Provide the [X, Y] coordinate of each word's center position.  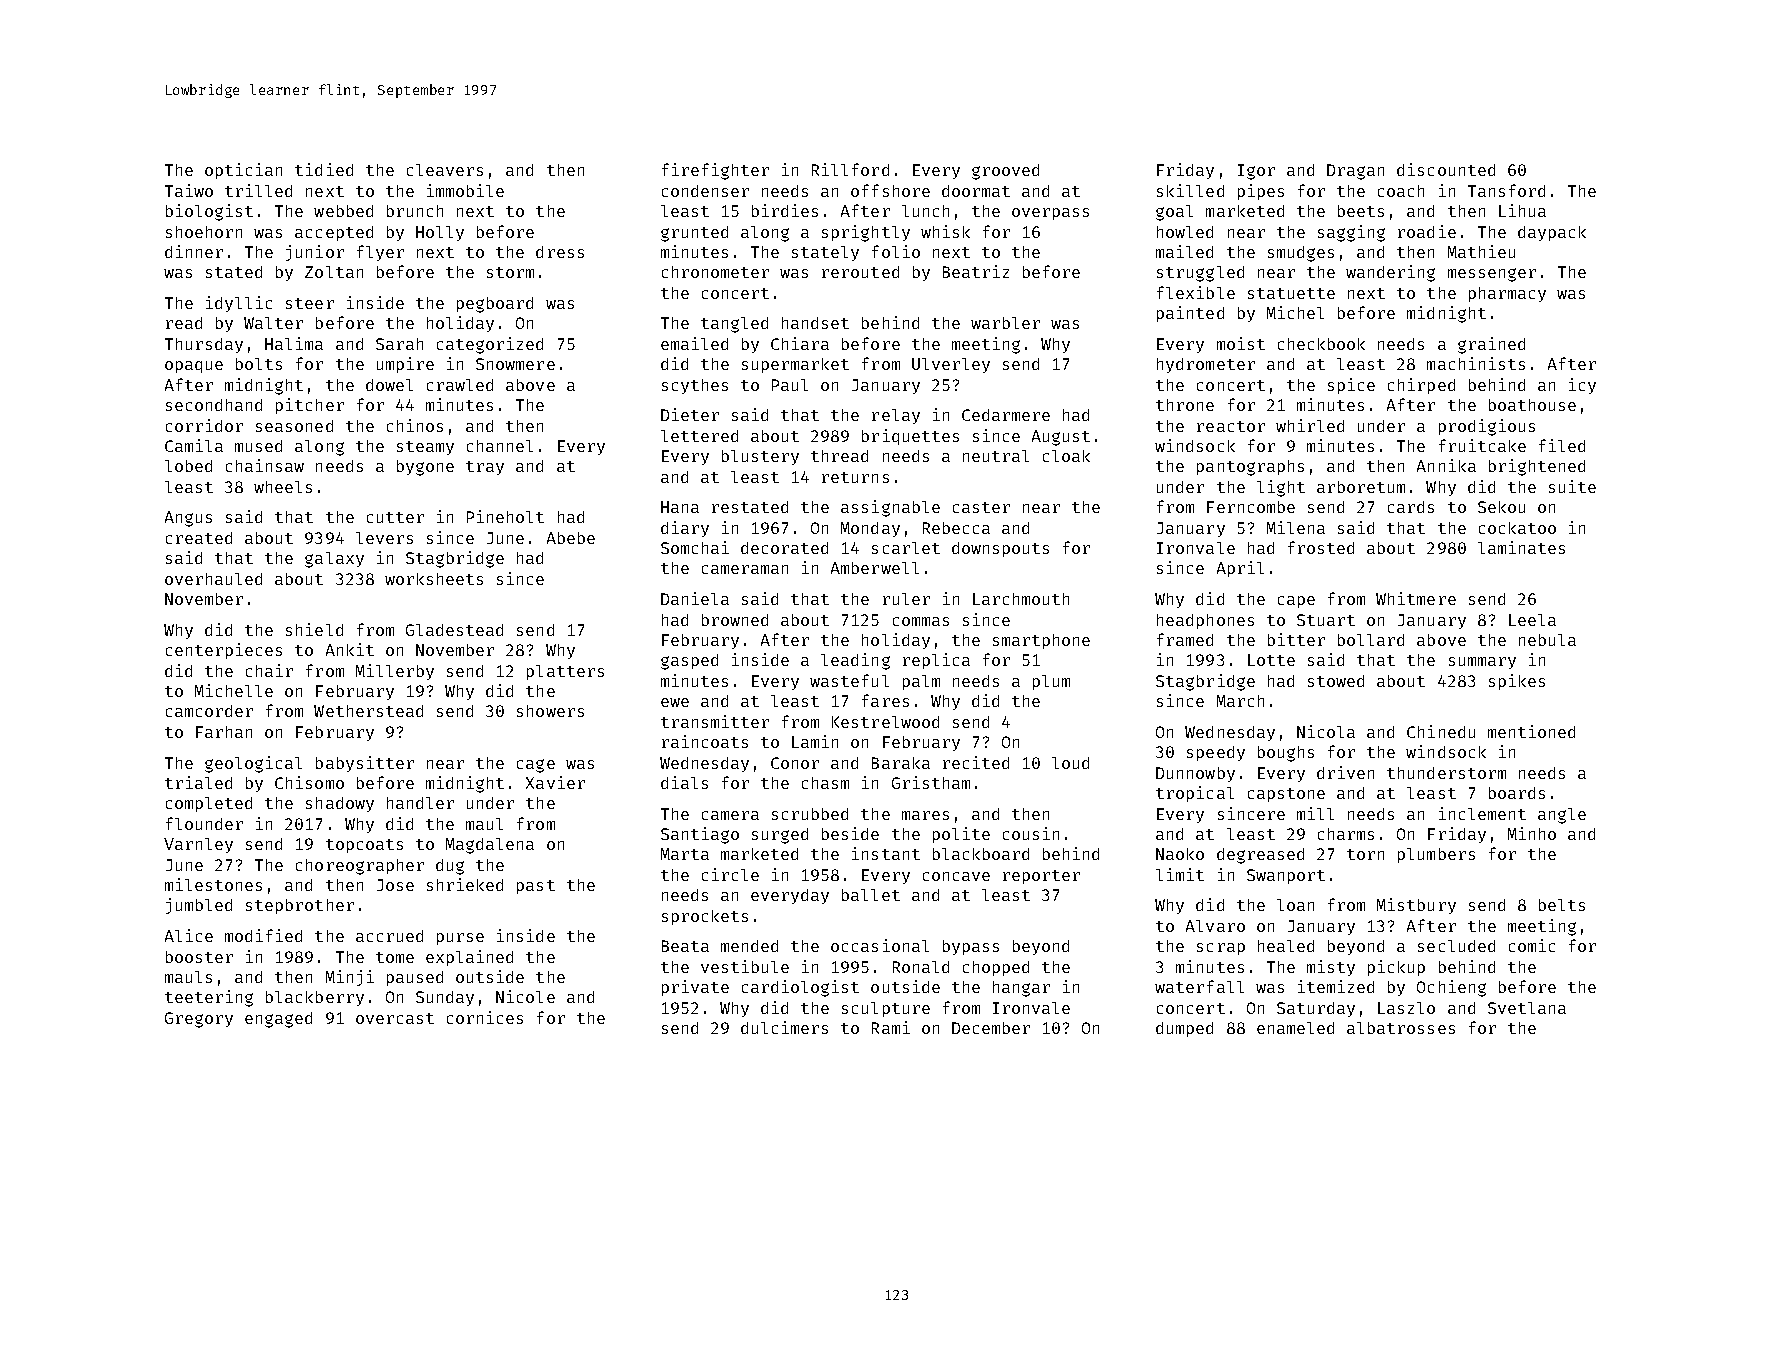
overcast [395, 1018]
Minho [1532, 833]
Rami [891, 1027]
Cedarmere [1006, 415]
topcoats [364, 846]
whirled [1310, 425]
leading [855, 661]
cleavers [445, 170]
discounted [1446, 169]
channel [500, 446]
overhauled [213, 579]
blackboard [981, 854]
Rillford [850, 169]
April [1240, 569]
